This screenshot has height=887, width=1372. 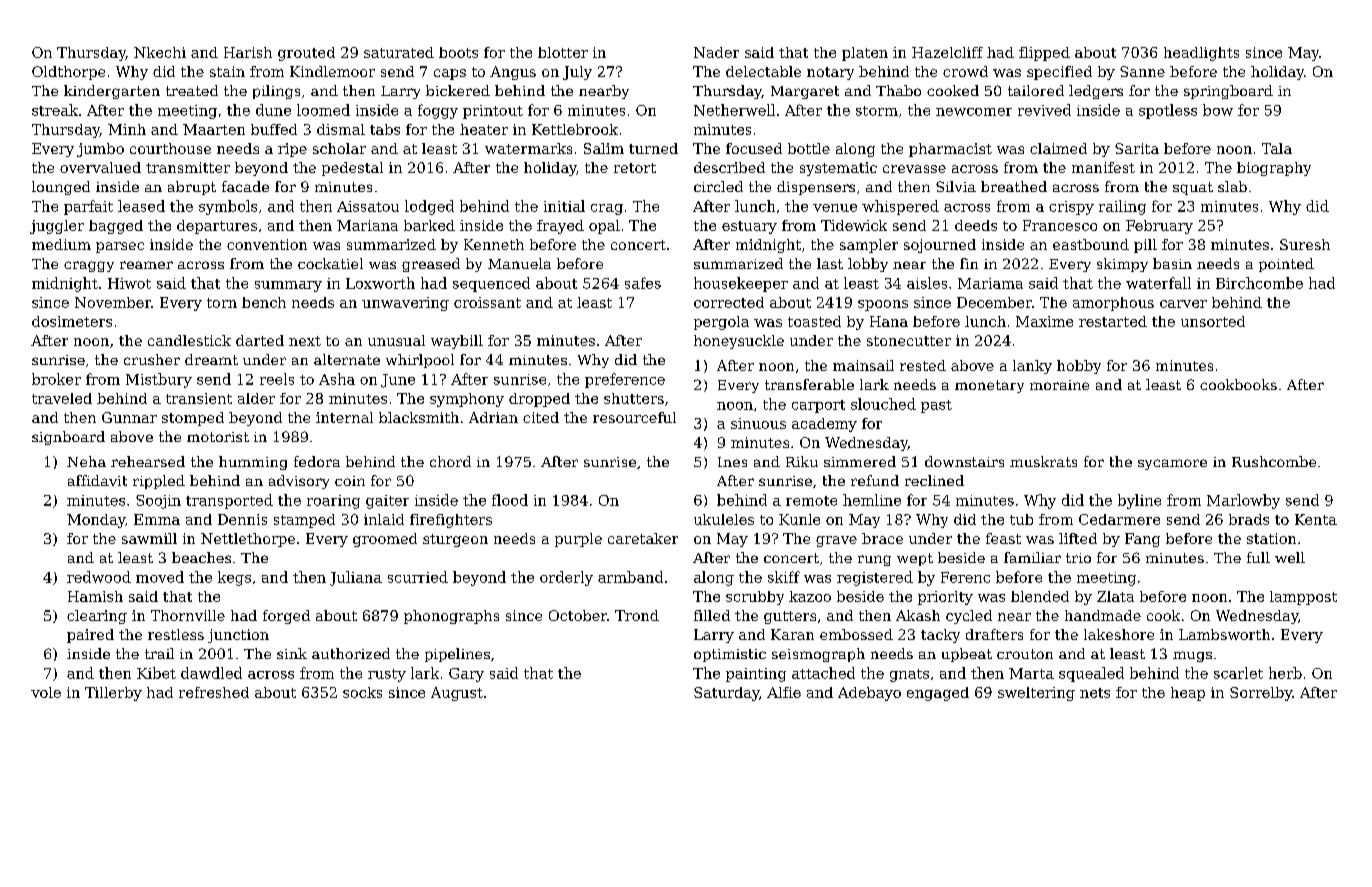 What do you see at coordinates (739, 342) in the screenshot?
I see `honeysuckle` at bounding box center [739, 342].
